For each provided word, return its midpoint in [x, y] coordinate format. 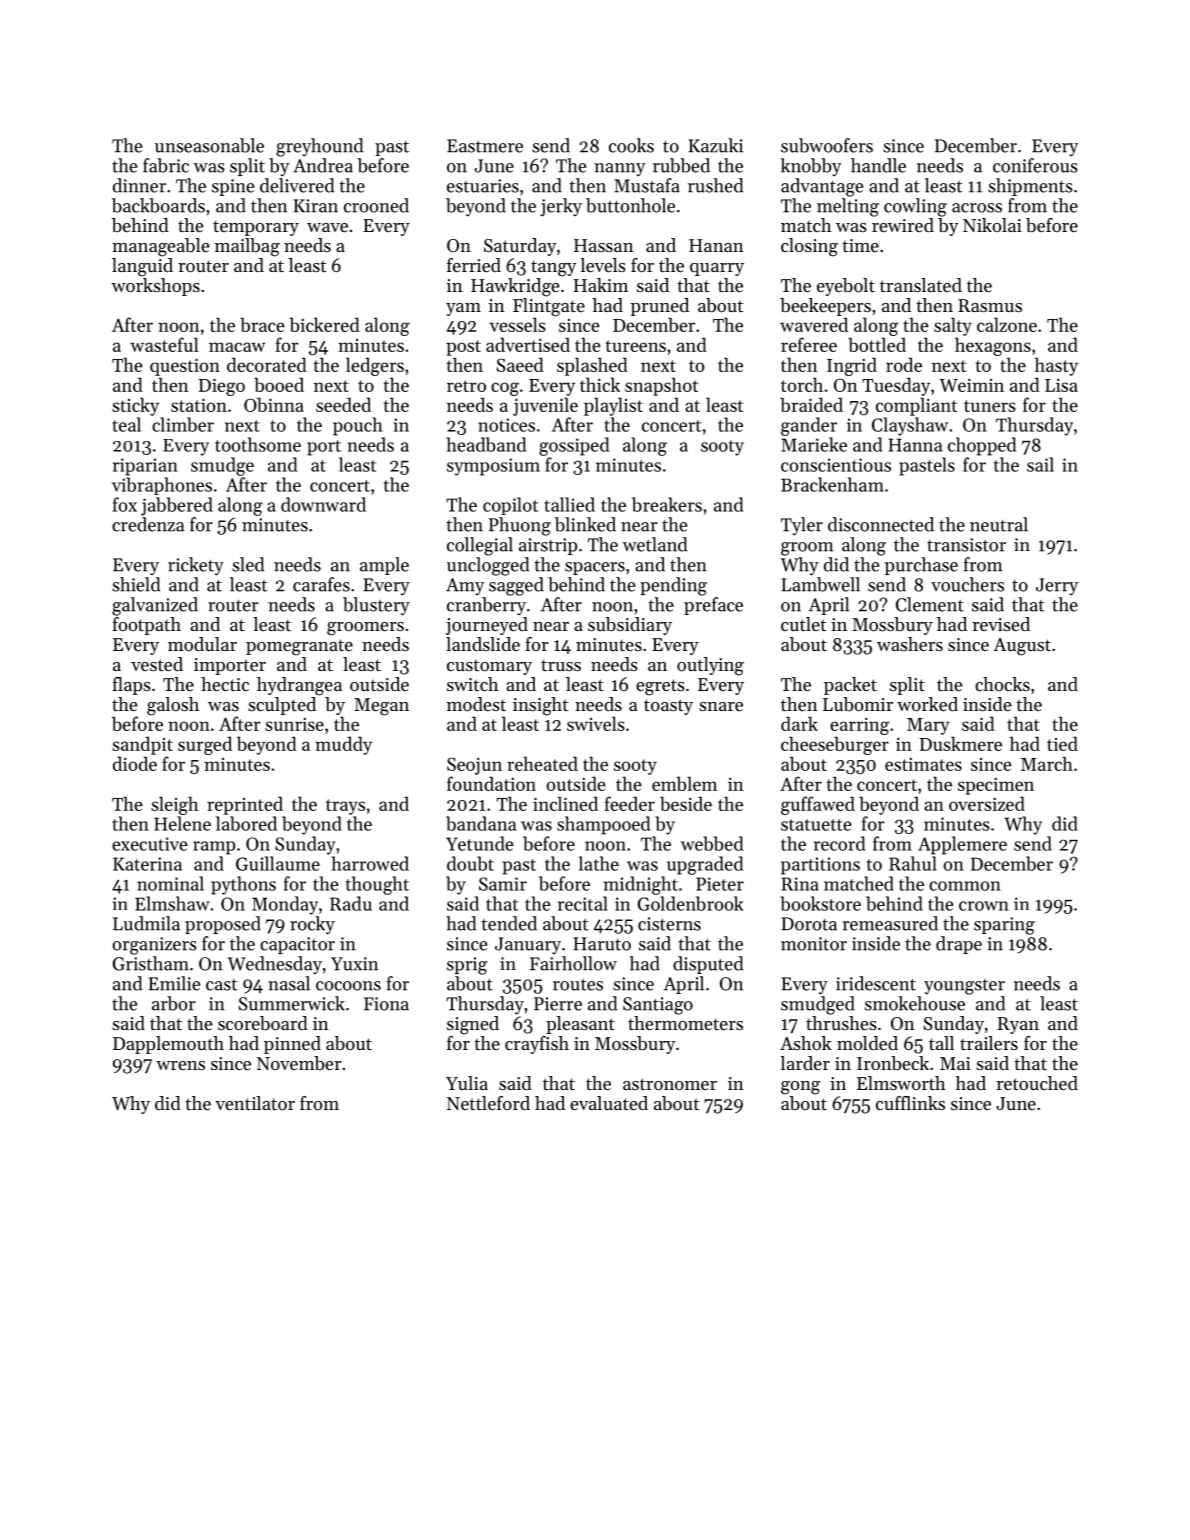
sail [1040, 464]
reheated [542, 763]
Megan [381, 707]
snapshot [661, 386]
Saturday [520, 247]
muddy [343, 745]
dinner [139, 185]
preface [713, 606]
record [839, 843]
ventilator [255, 1103]
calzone [1007, 324]
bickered [324, 324]
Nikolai [992, 225]
